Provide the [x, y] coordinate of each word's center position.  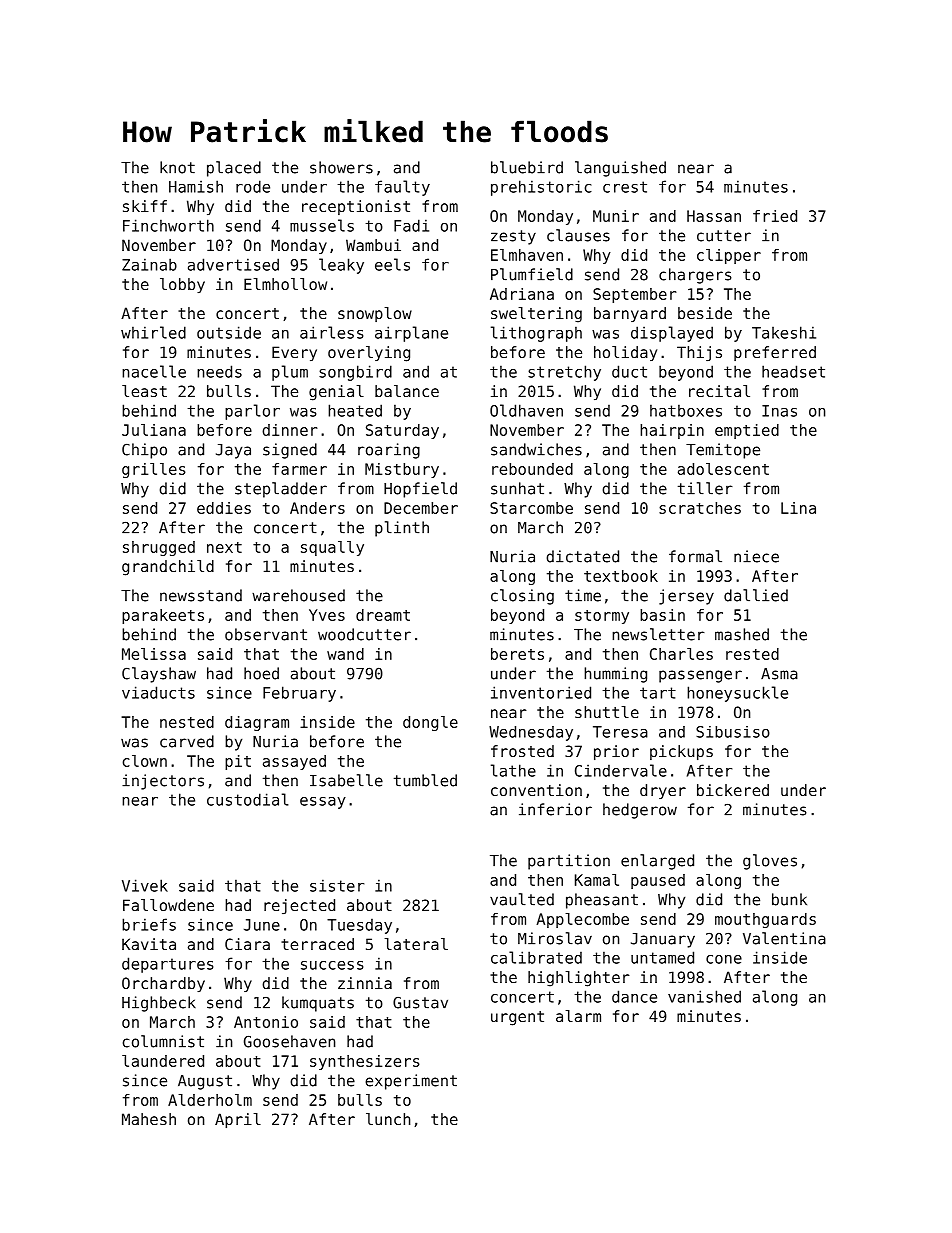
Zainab [149, 264]
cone [724, 959]
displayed [672, 334]
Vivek [145, 885]
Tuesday [359, 926]
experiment [411, 1082]
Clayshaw [159, 675]
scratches [700, 508]
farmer [299, 469]
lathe [513, 770]
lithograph [536, 334]
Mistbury [402, 470]
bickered [733, 790]
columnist [163, 1041]
